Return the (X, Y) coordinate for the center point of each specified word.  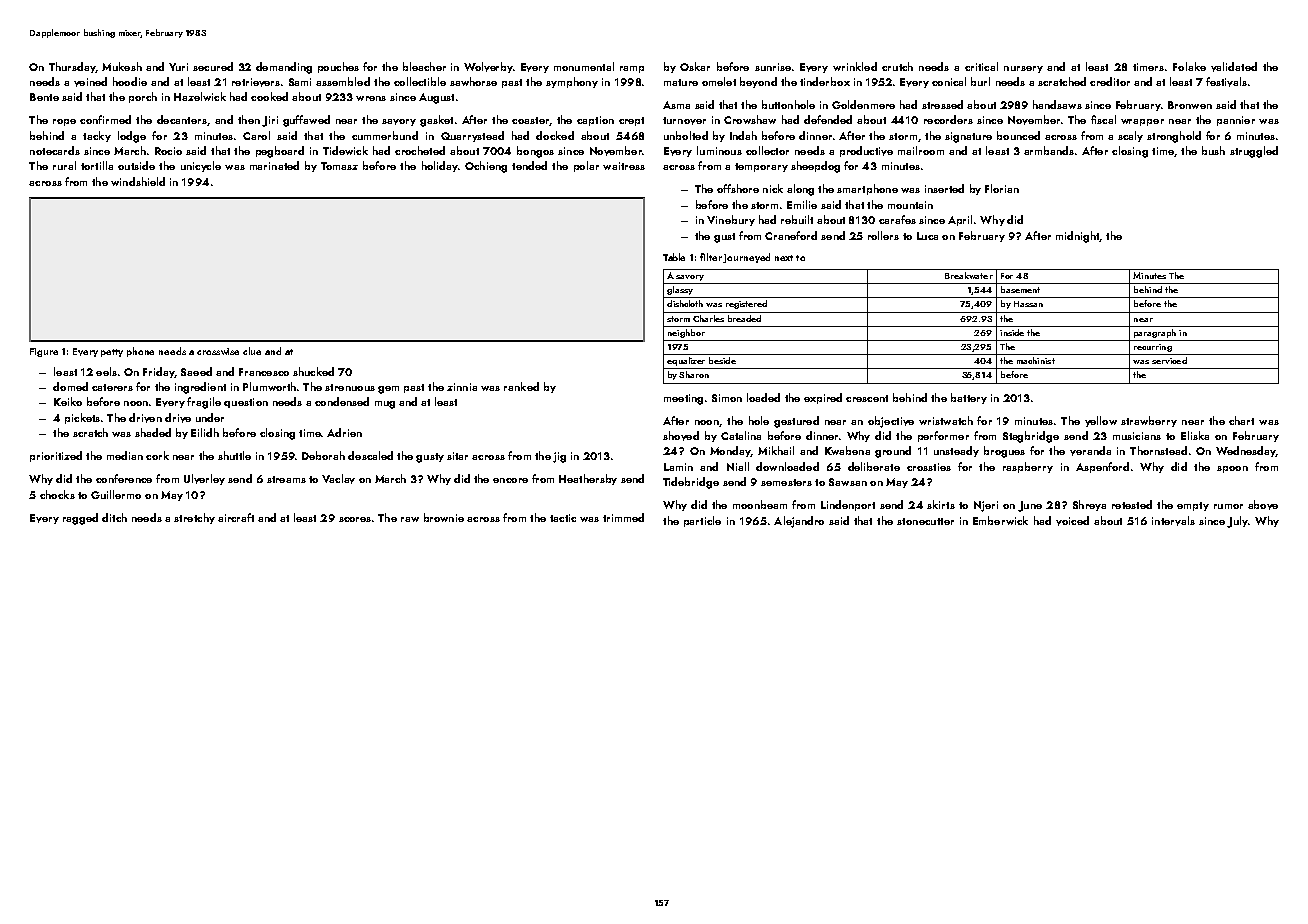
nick (773, 188)
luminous (719, 150)
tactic (563, 518)
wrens (371, 98)
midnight (1078, 237)
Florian (1002, 188)
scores (355, 519)
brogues (1004, 452)
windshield (138, 181)
